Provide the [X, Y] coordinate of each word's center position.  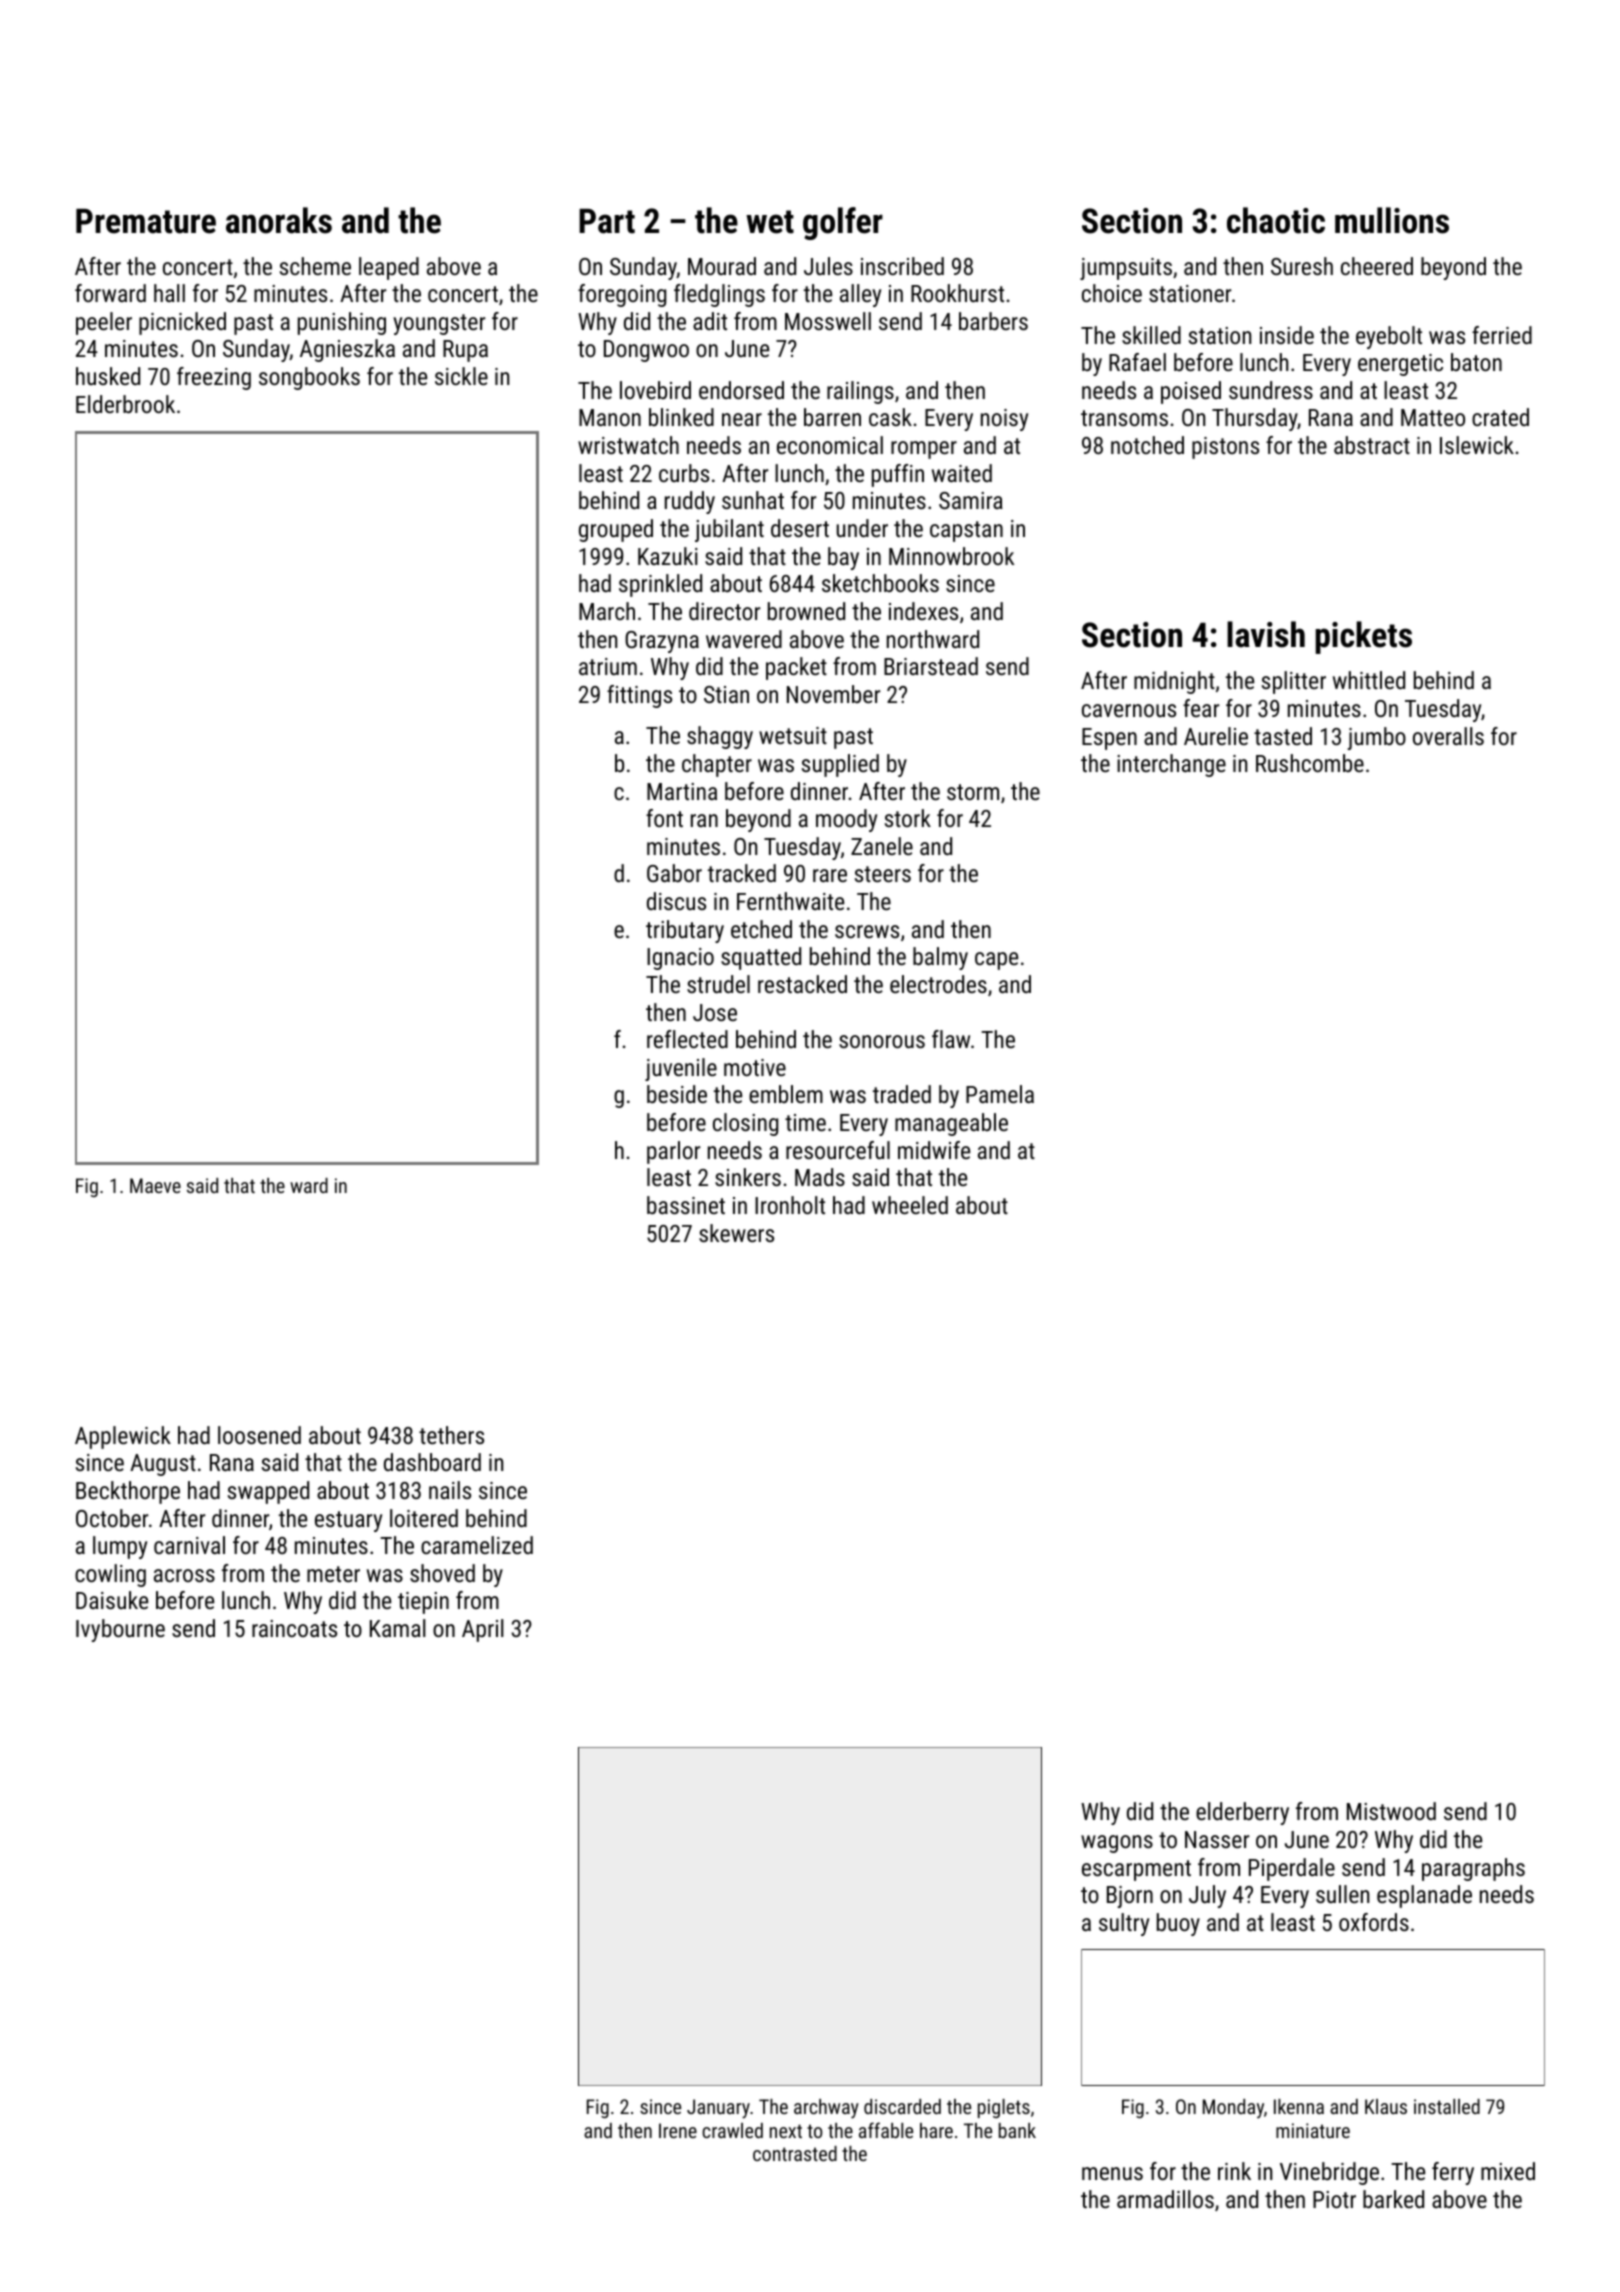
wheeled [910, 1205]
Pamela [1000, 1094]
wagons [1117, 1844]
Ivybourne [120, 1630]
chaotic [1276, 220]
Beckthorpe [128, 1492]
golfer [843, 223]
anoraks [279, 220]
